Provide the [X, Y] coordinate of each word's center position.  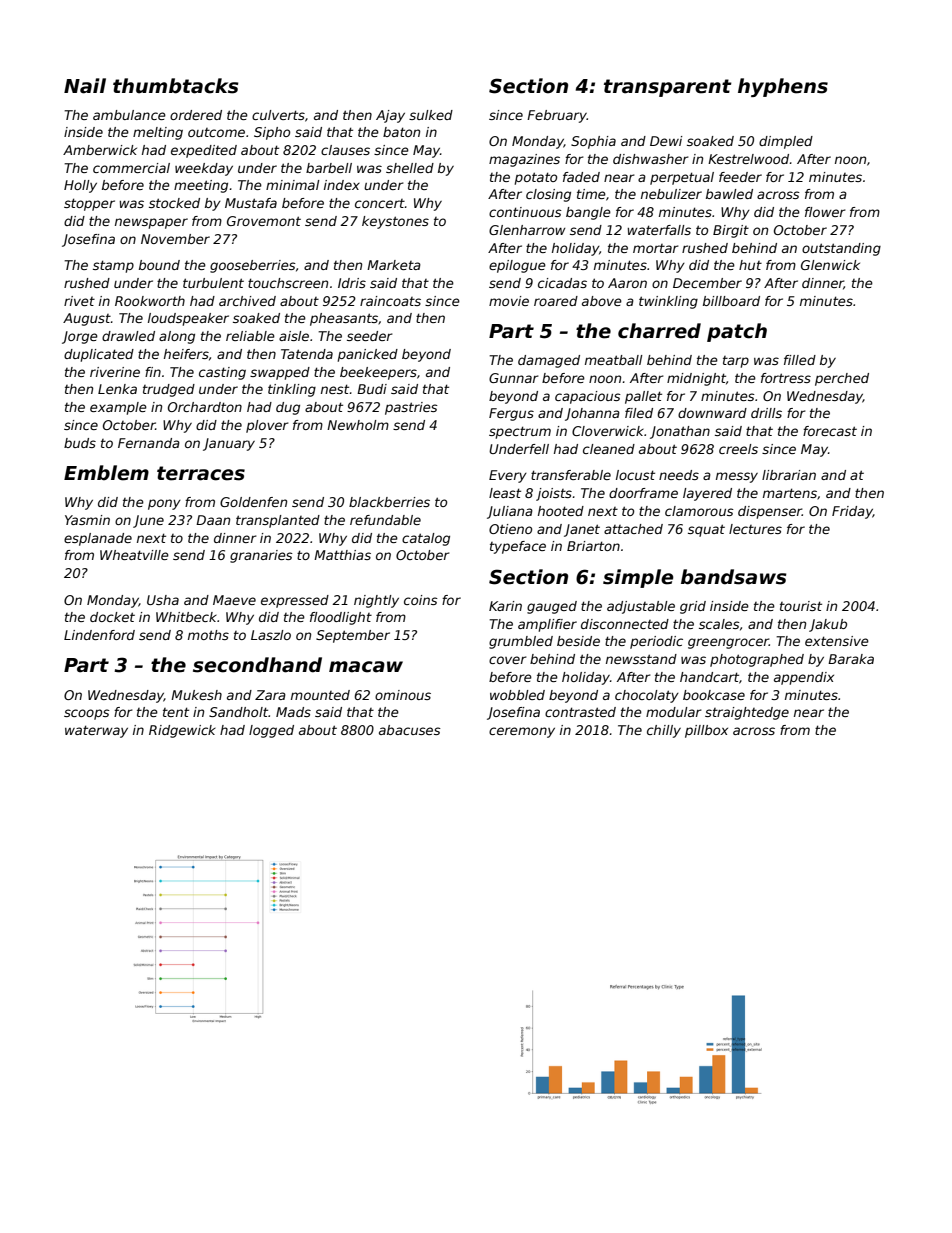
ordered [196, 115]
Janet [582, 530]
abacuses [410, 730]
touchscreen [288, 283]
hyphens [783, 87]
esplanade [98, 539]
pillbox [706, 731]
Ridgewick [182, 731]
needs [679, 475]
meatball [614, 360]
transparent [668, 88]
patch [737, 332]
